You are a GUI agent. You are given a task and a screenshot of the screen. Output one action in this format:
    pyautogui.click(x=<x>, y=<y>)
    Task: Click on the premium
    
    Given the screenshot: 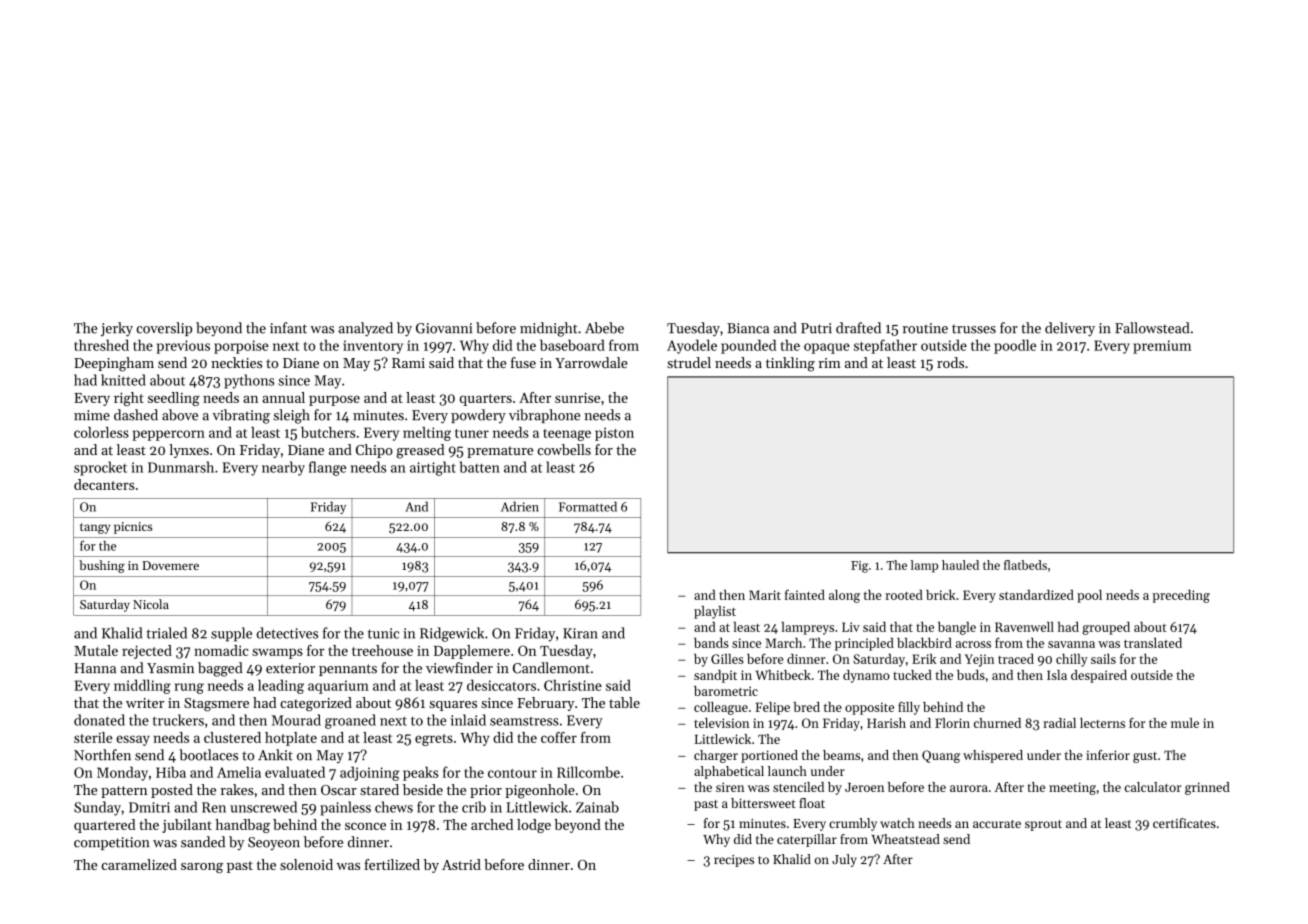 What is the action you would take?
    pyautogui.click(x=1162, y=347)
